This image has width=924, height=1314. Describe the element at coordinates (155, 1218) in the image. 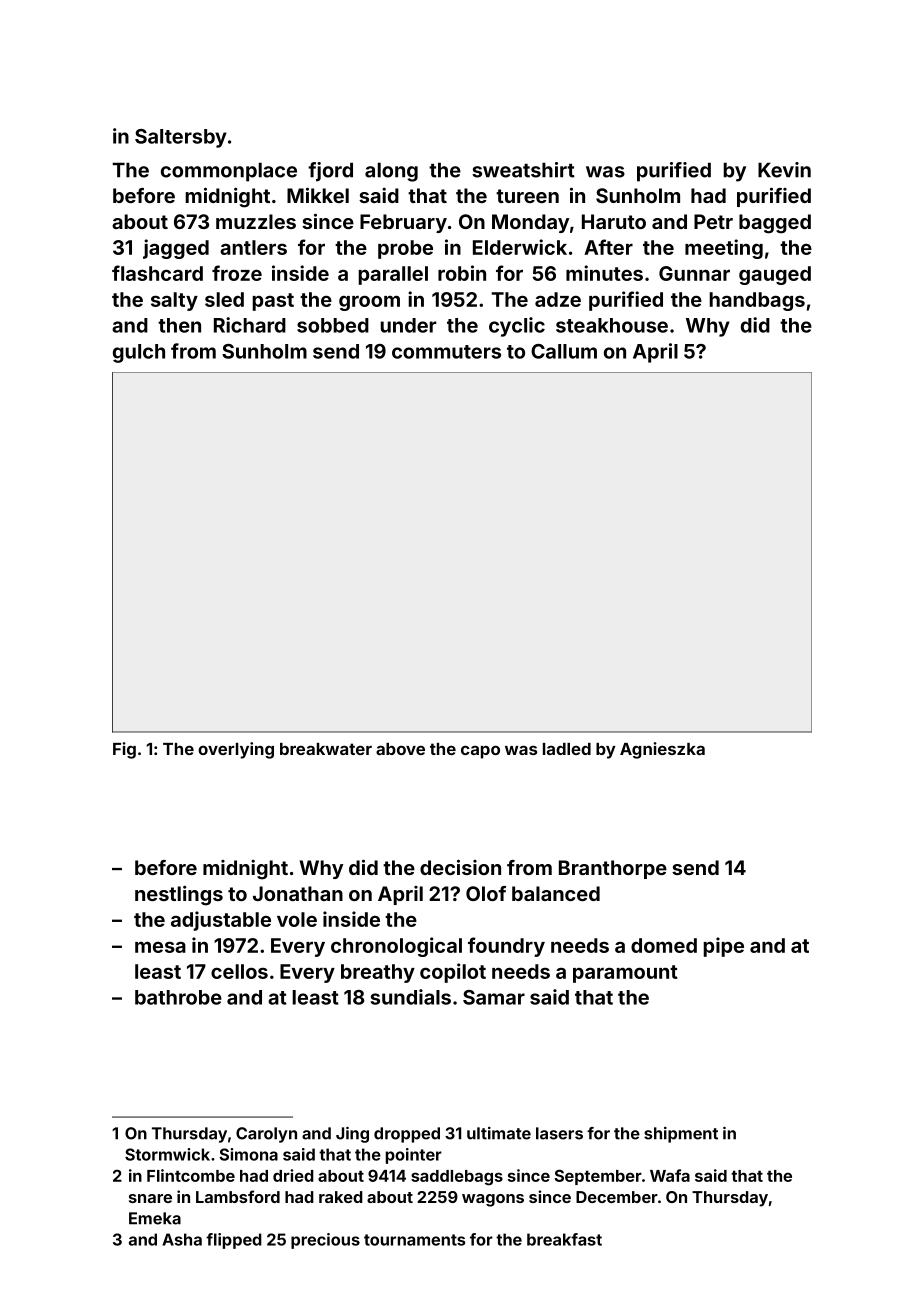

I see `Emeka` at that location.
